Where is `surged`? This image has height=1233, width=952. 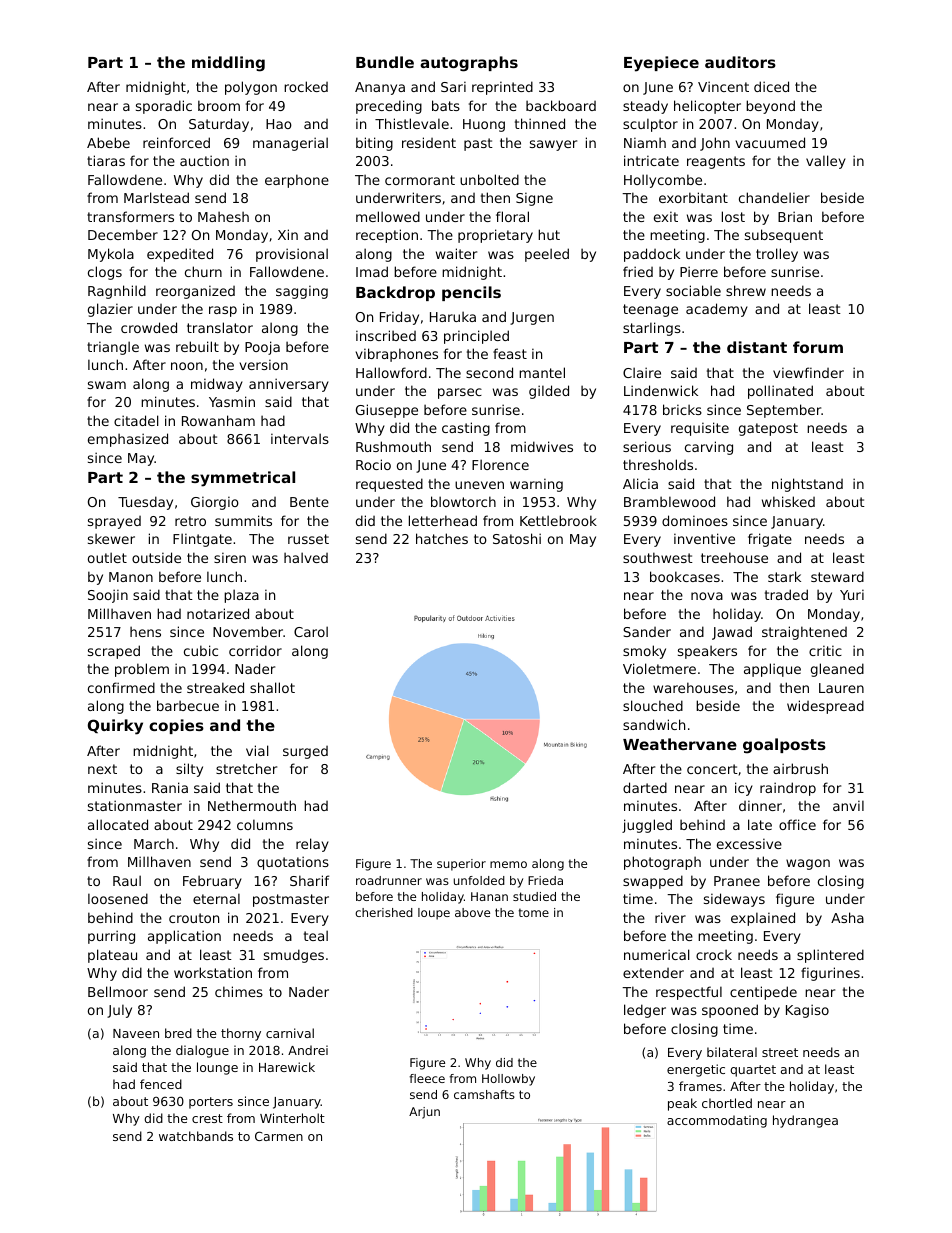 surged is located at coordinates (305, 752).
